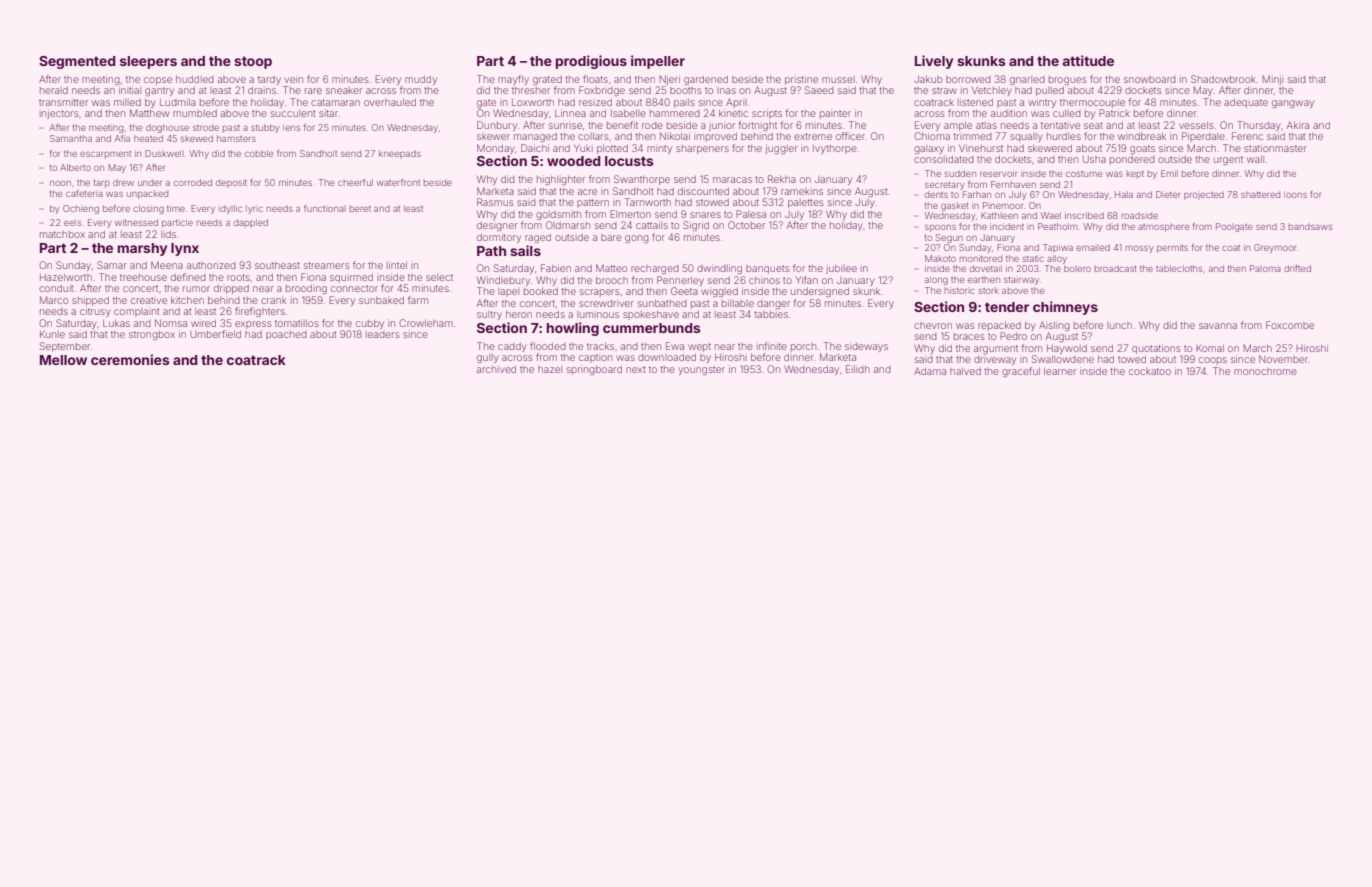 The width and height of the page is (1372, 887). What do you see at coordinates (54, 90) in the page?
I see `herald` at bounding box center [54, 90].
